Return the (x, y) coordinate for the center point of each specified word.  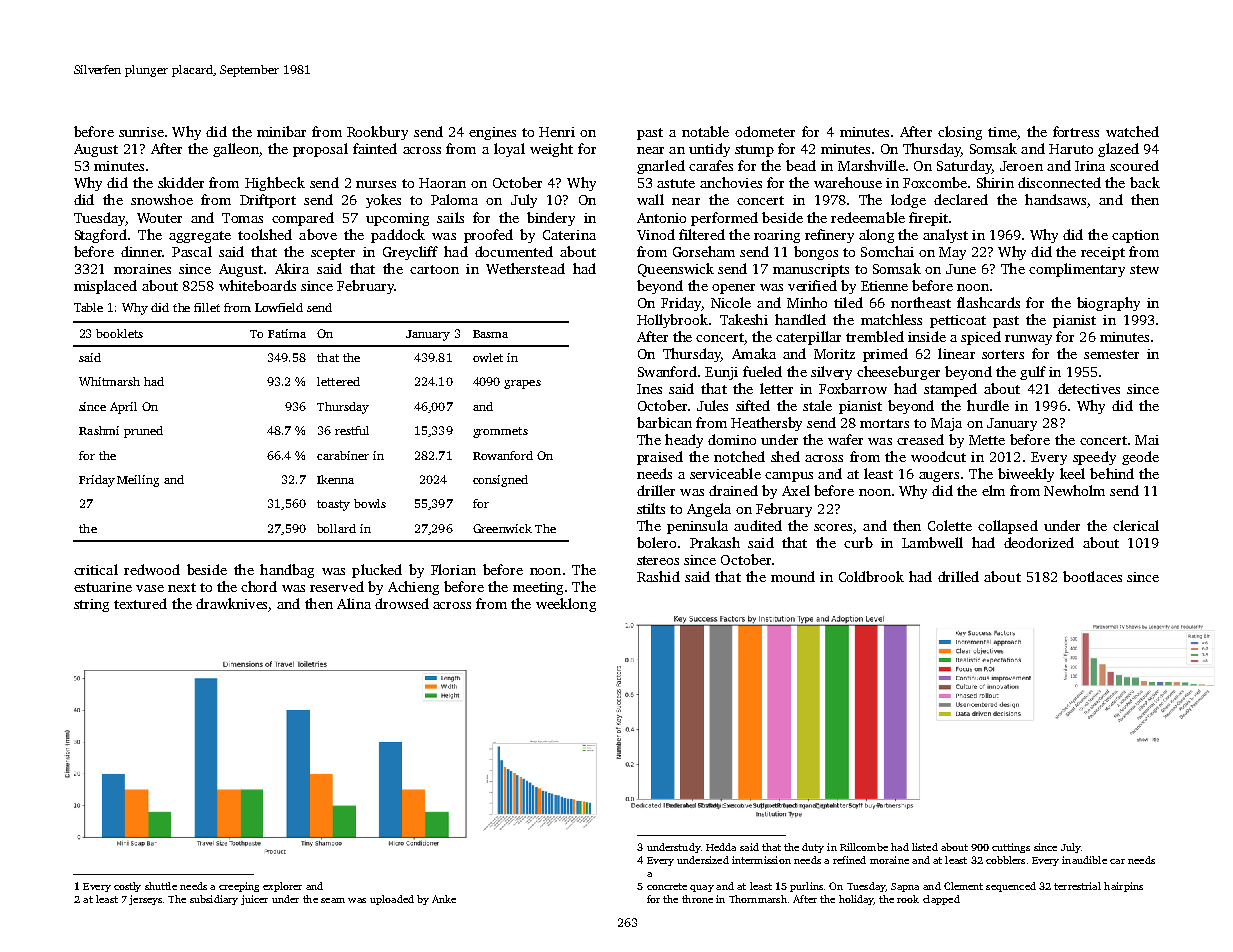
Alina (354, 603)
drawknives (231, 603)
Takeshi (744, 319)
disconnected (1059, 182)
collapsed (1008, 527)
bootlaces (1092, 576)
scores (833, 527)
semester (1111, 354)
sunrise (141, 132)
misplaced (105, 287)
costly (127, 887)
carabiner (343, 455)
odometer (765, 131)
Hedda (721, 847)
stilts (651, 508)
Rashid (658, 576)
